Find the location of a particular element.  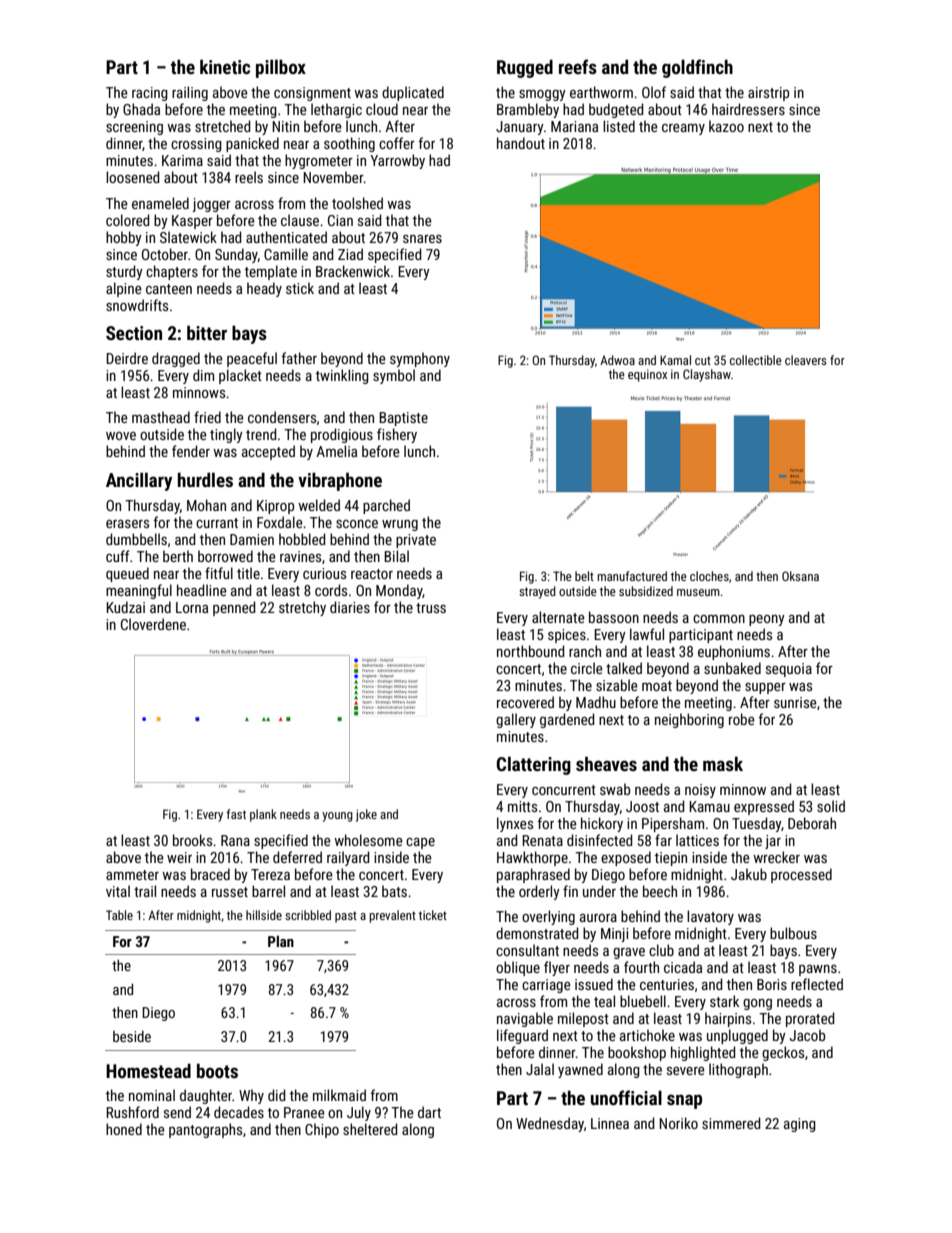

russet is located at coordinates (230, 892).
